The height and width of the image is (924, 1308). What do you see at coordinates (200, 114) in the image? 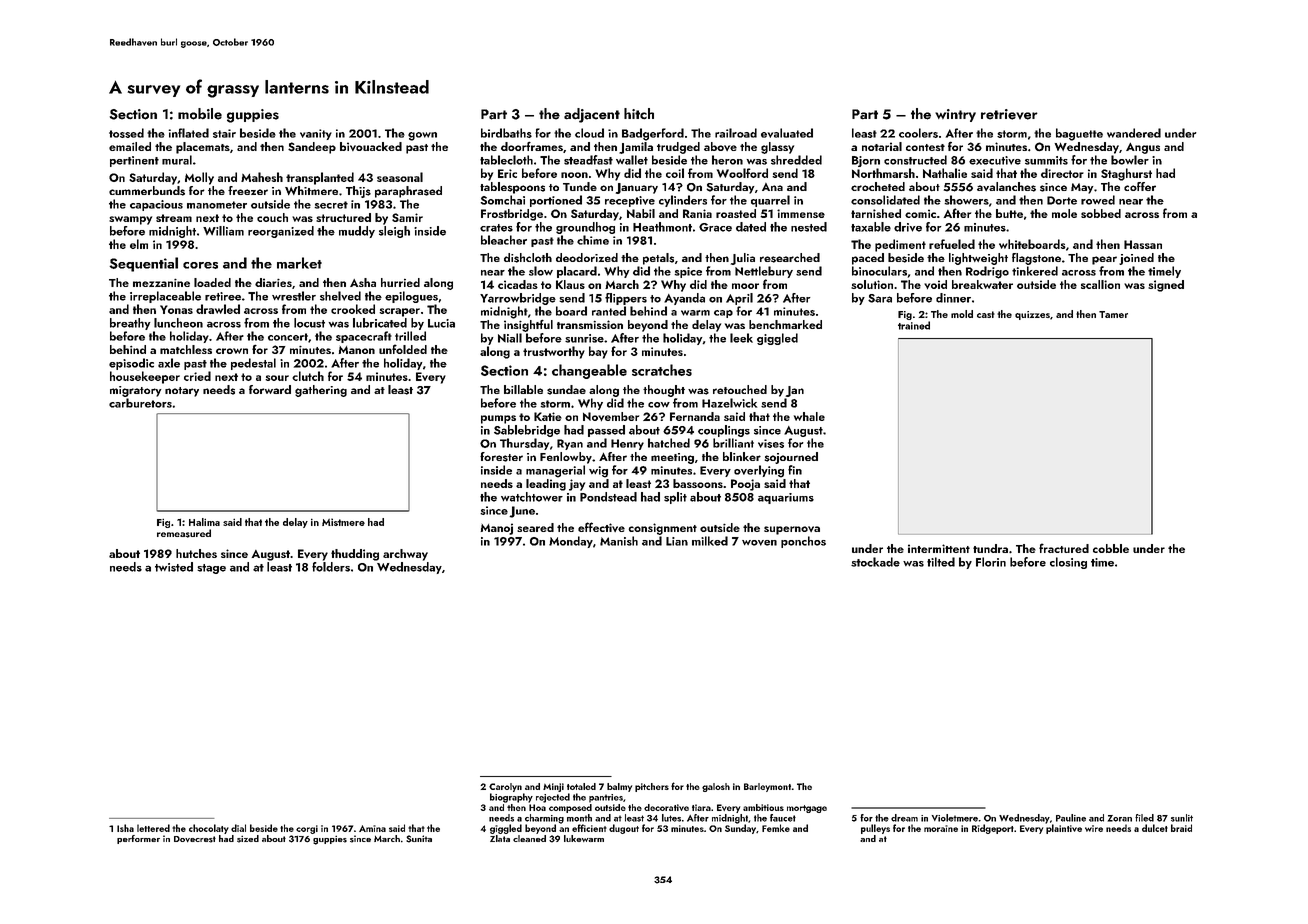
I see `mobile` at bounding box center [200, 114].
